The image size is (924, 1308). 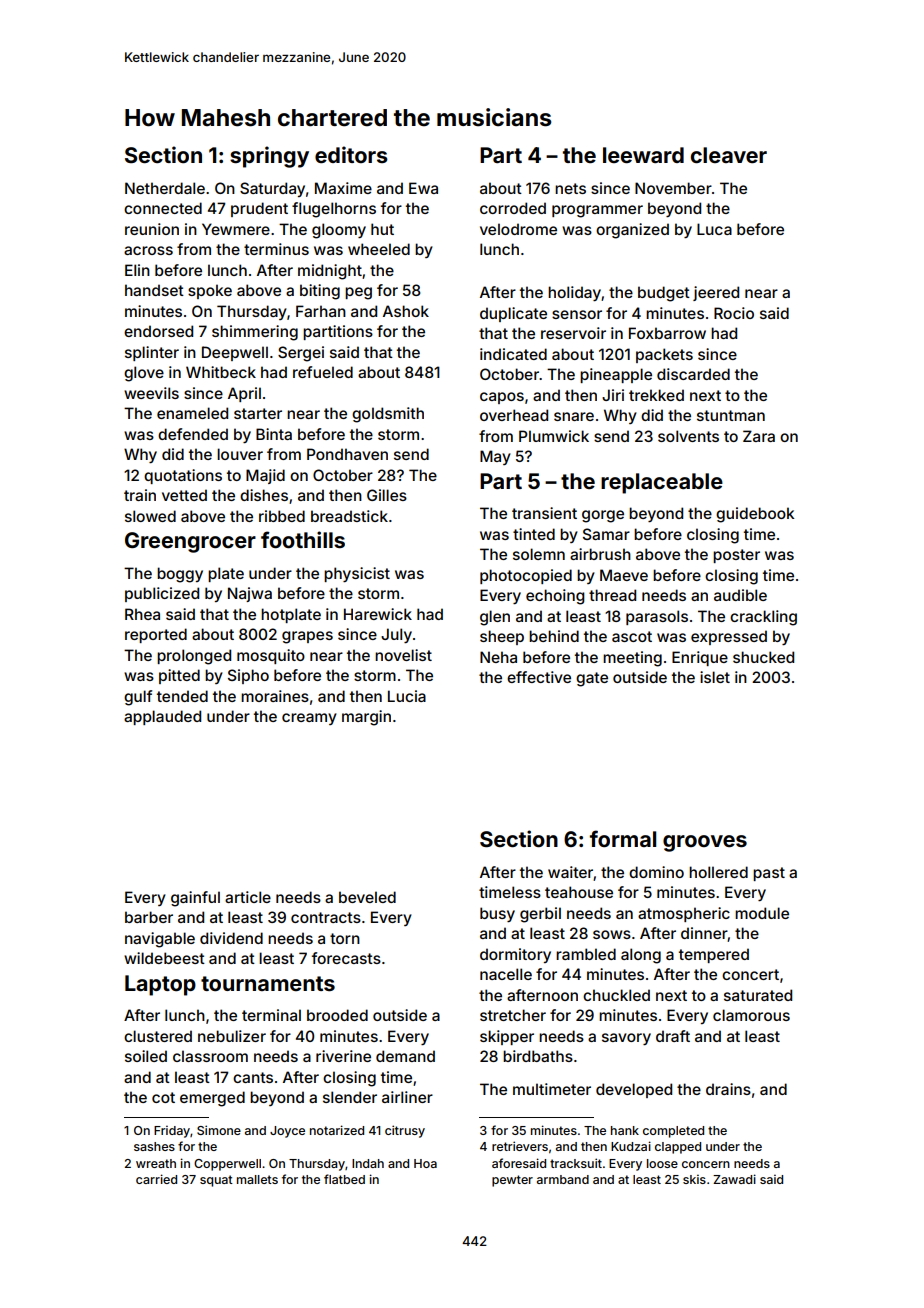 I want to click on cleaver, so click(x=729, y=155).
